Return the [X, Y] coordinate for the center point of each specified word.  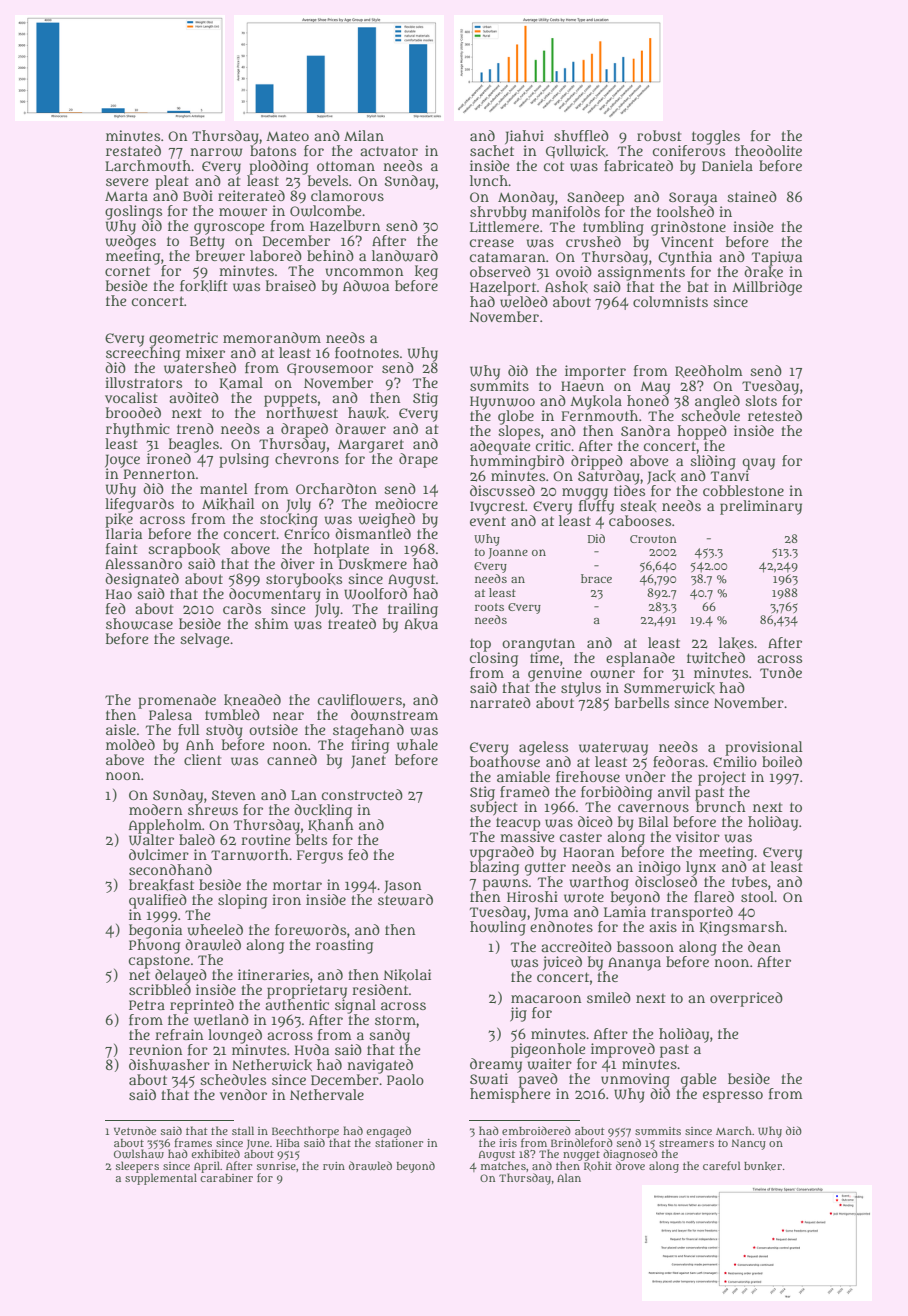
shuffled [581, 135]
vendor [243, 1094]
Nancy [749, 1144]
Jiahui [524, 137]
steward [405, 900]
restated [133, 150]
